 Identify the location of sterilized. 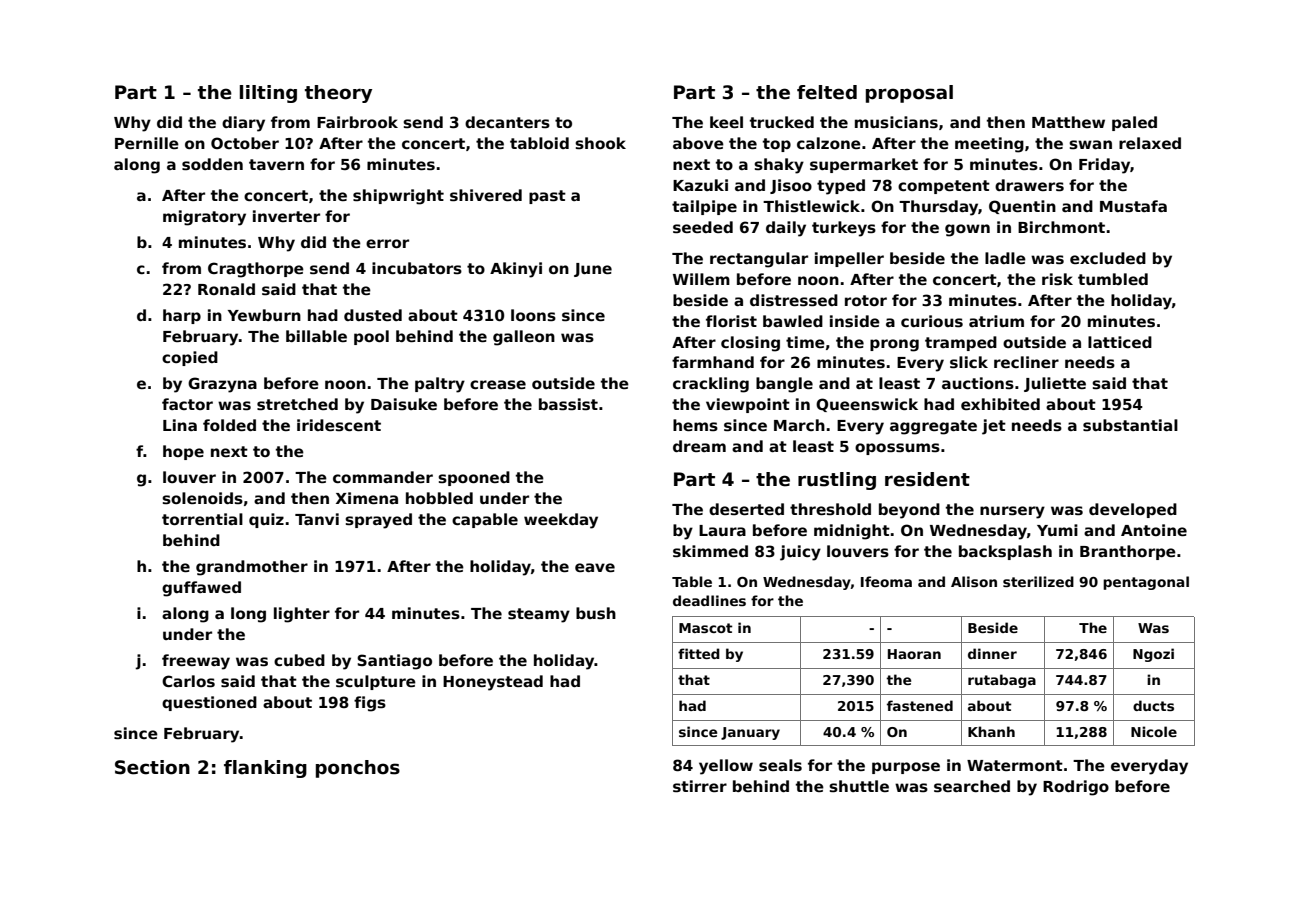
(1038, 581).
